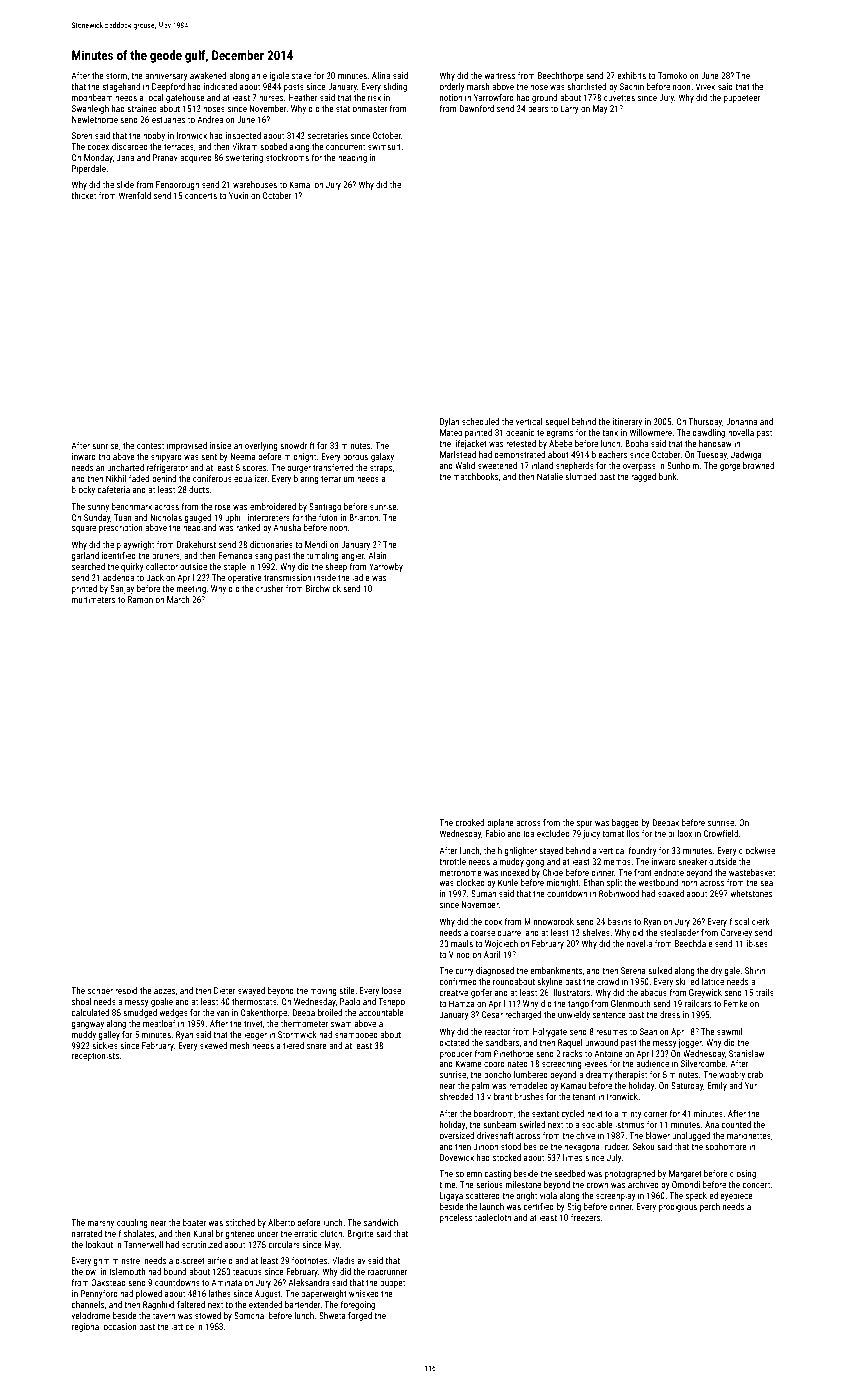  Describe the element at coordinates (100, 990) in the screenshot. I see `scriber` at that location.
